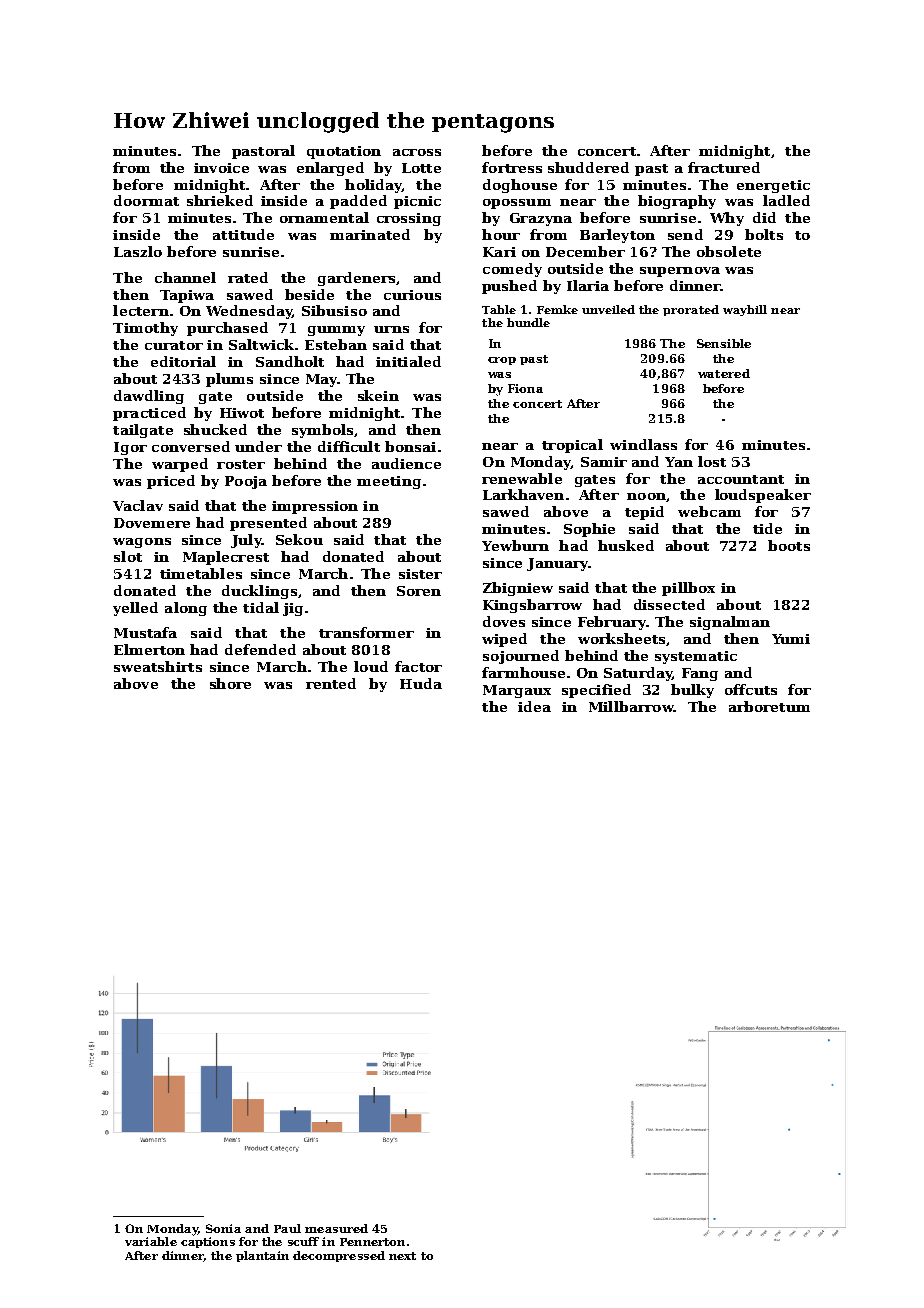 The height and width of the screenshot is (1308, 924). What do you see at coordinates (146, 200) in the screenshot?
I see `doormat` at bounding box center [146, 200].
